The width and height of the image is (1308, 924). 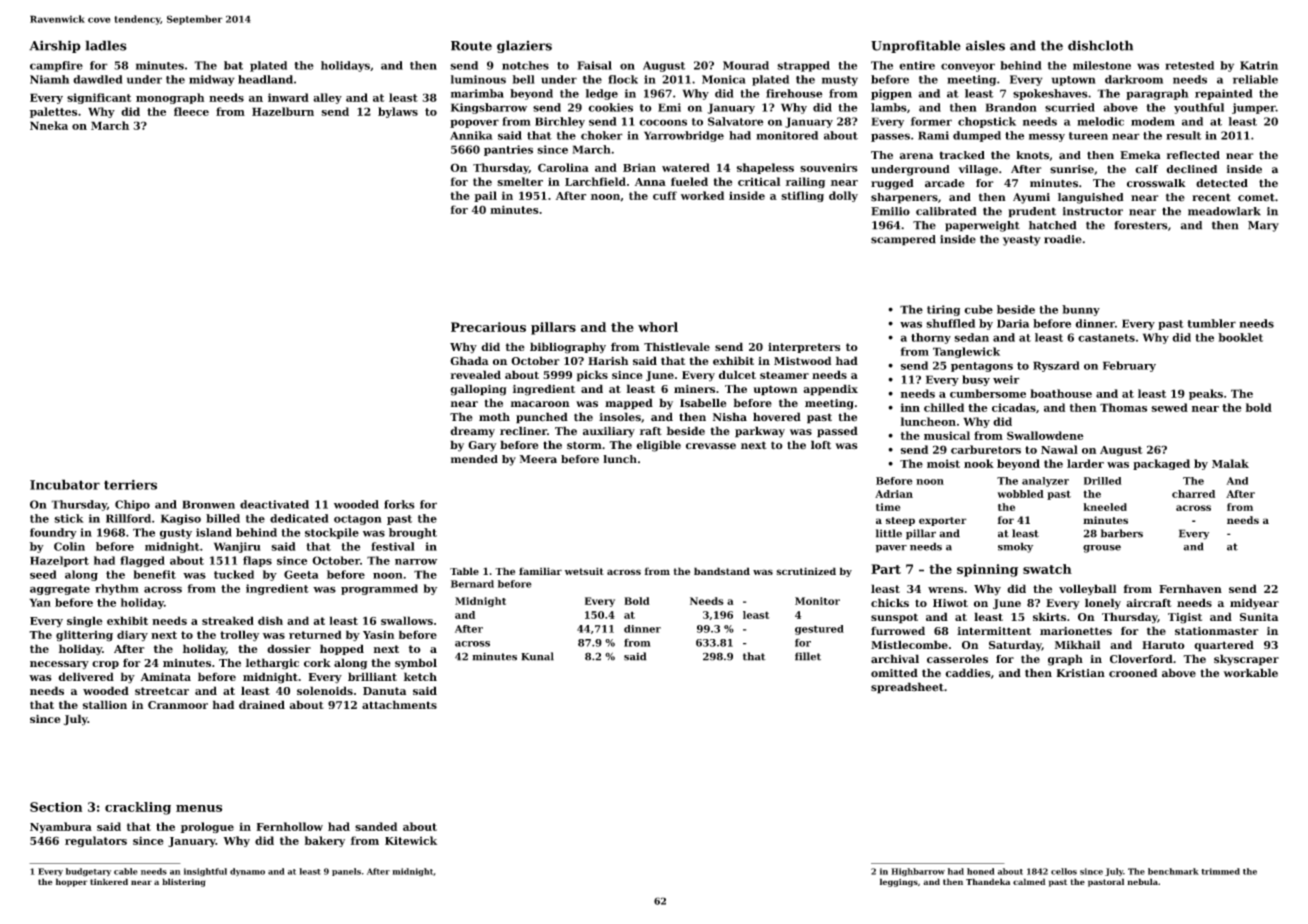 I want to click on insightful, so click(x=205, y=872).
